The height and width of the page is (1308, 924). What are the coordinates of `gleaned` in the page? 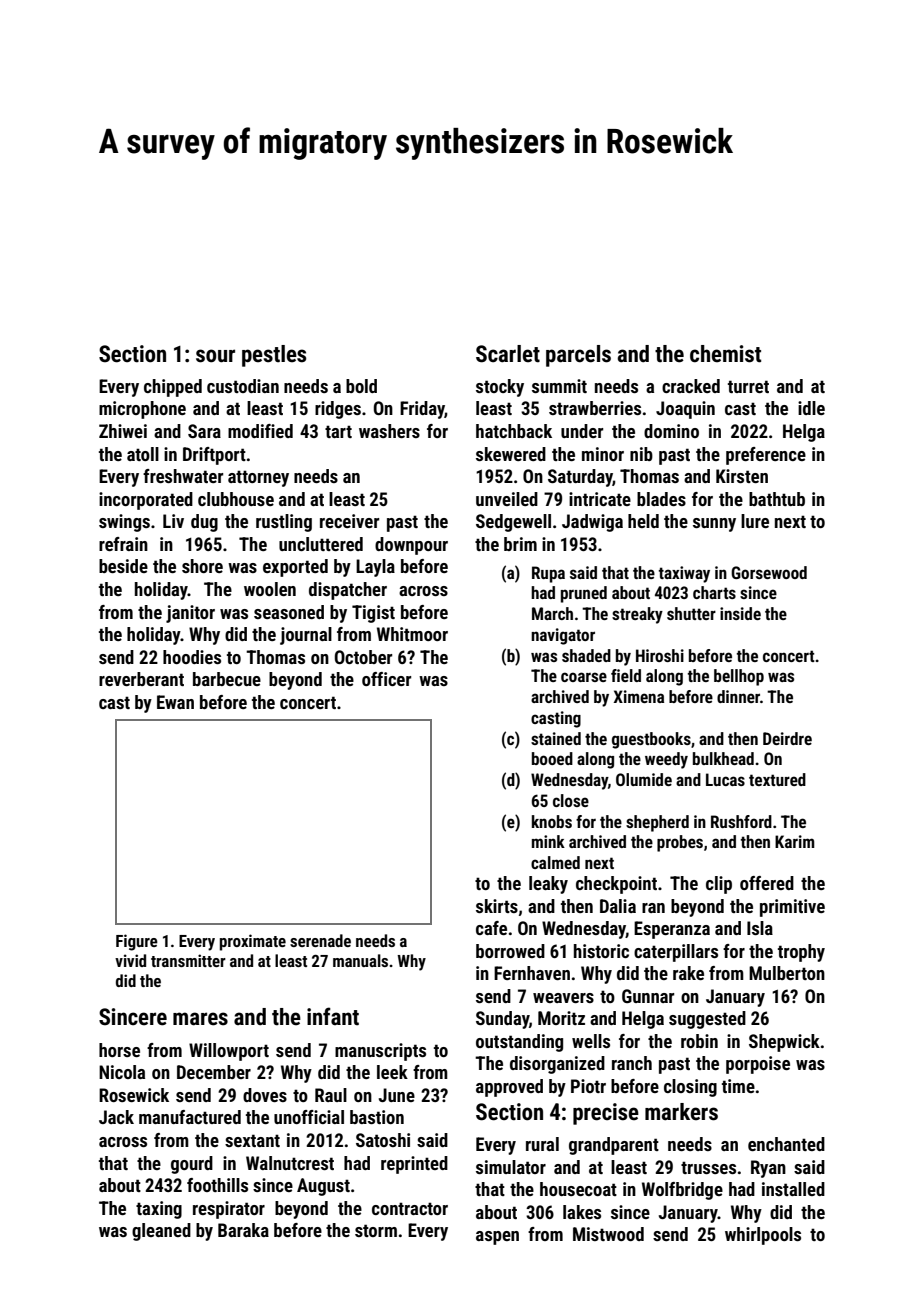 It's located at (161, 1232).
